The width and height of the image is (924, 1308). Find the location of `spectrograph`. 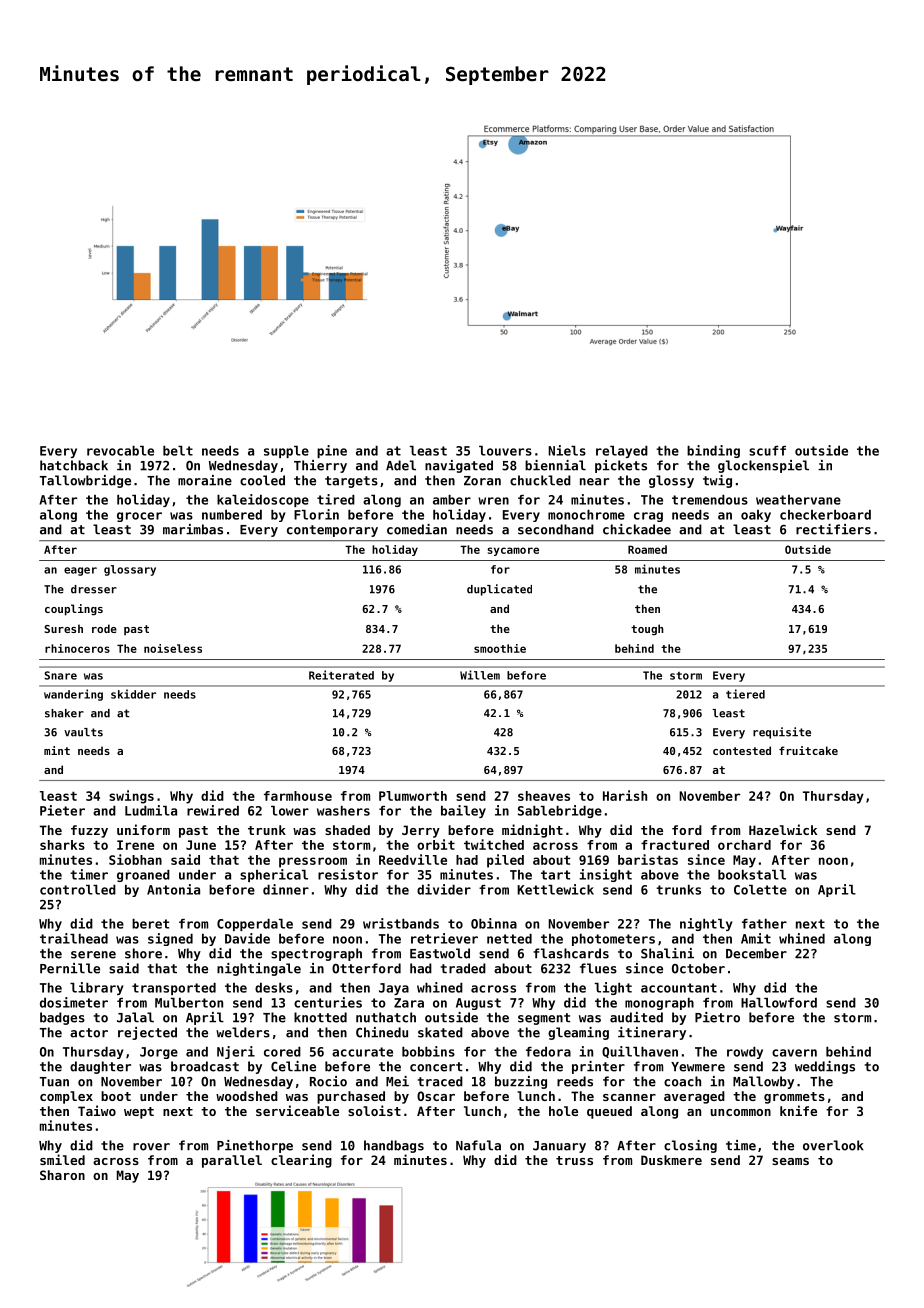

spectrograph is located at coordinates (316, 954).
